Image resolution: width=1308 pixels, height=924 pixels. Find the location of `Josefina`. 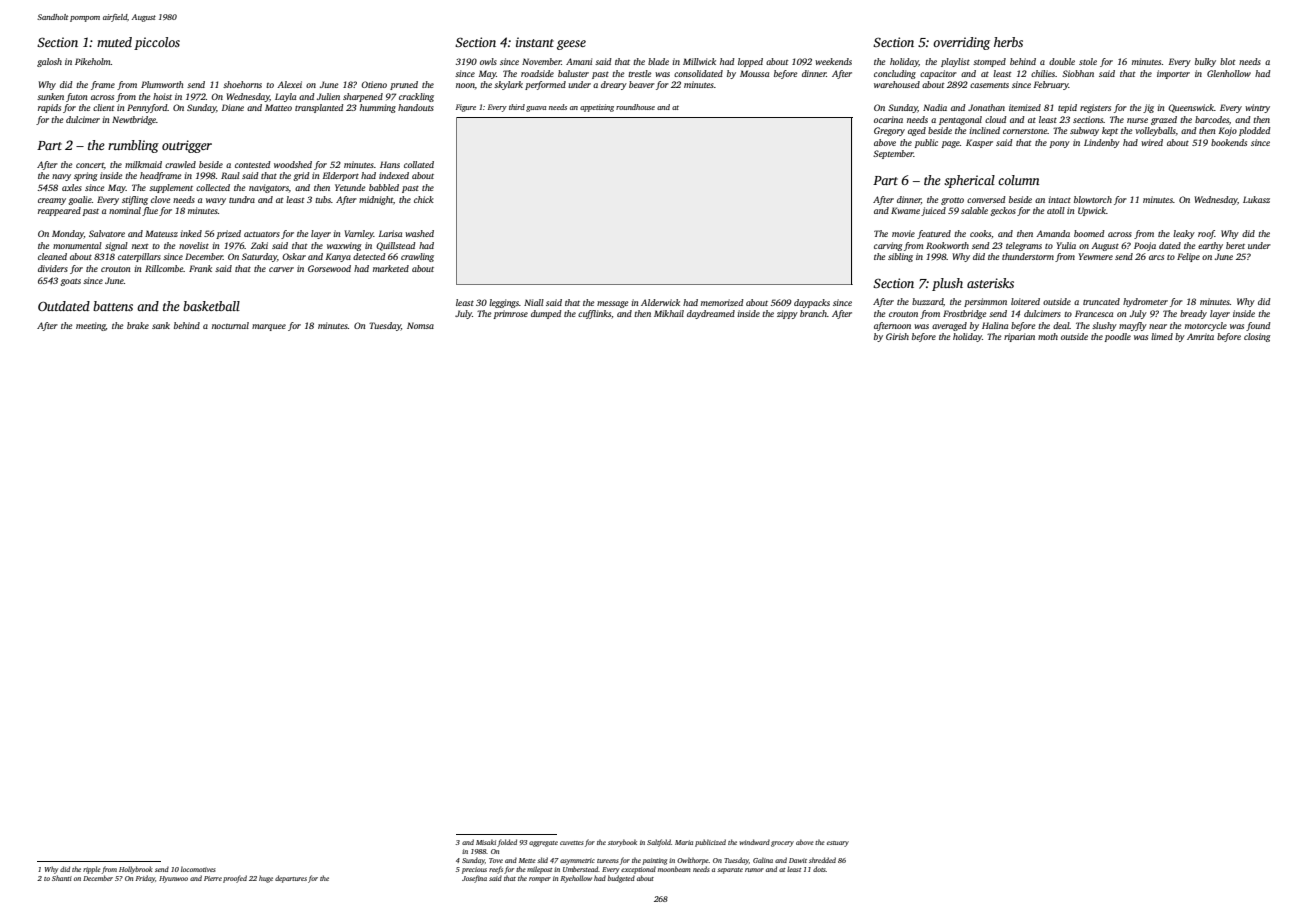

Josefina is located at coordinates (474, 879).
